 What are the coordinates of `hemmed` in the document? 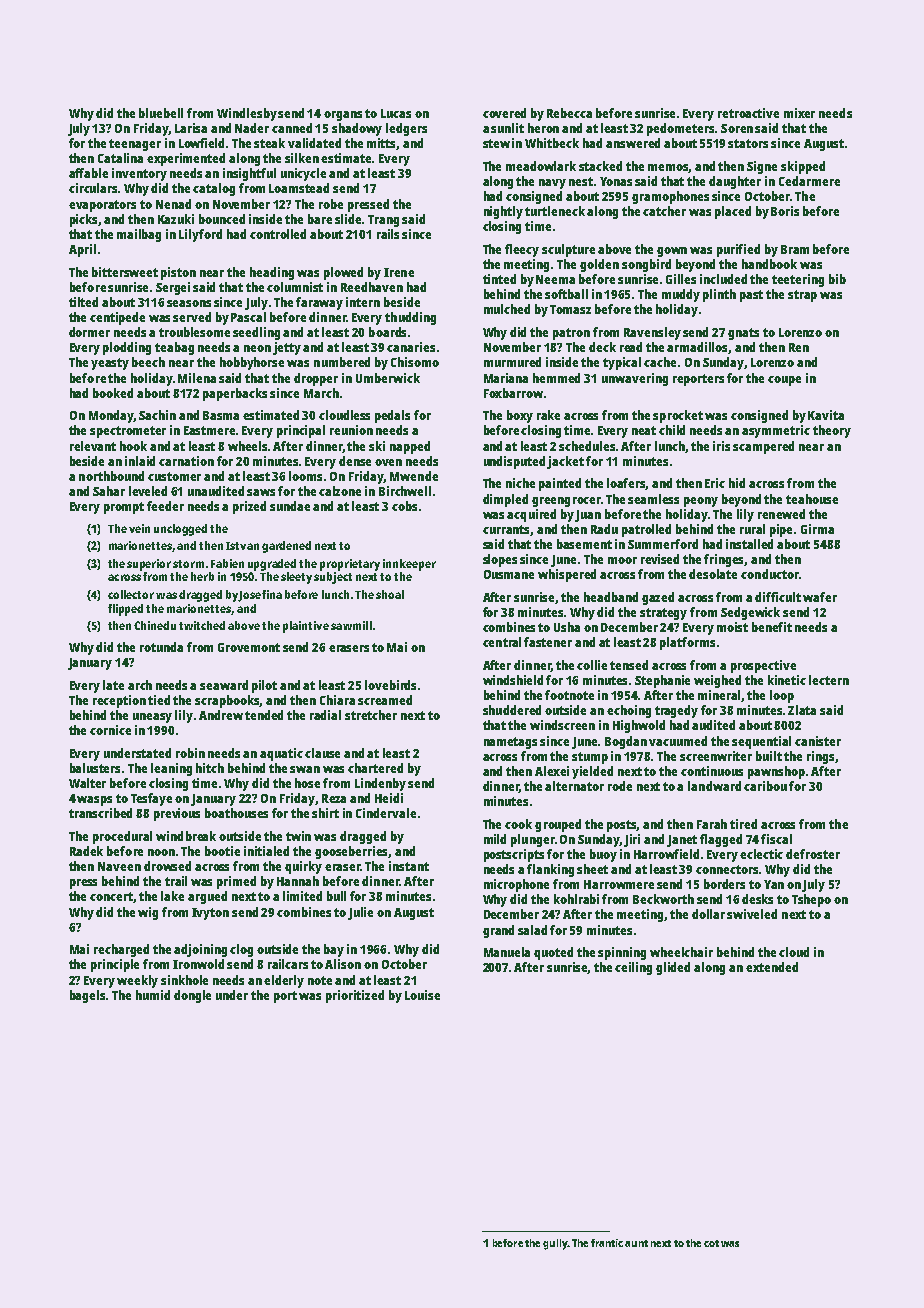 It's located at (556, 378).
